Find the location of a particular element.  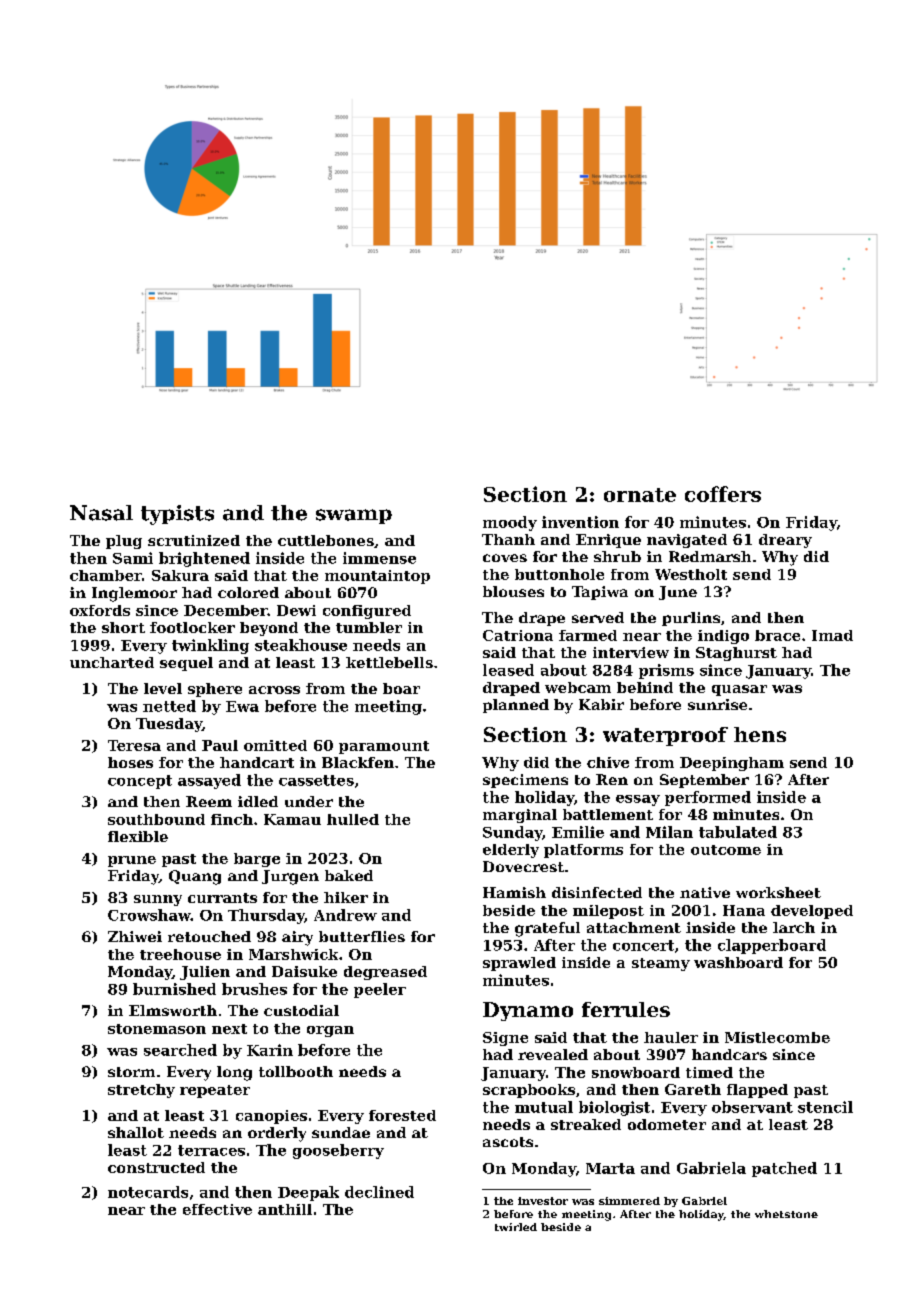

swamp is located at coordinates (354, 516).
